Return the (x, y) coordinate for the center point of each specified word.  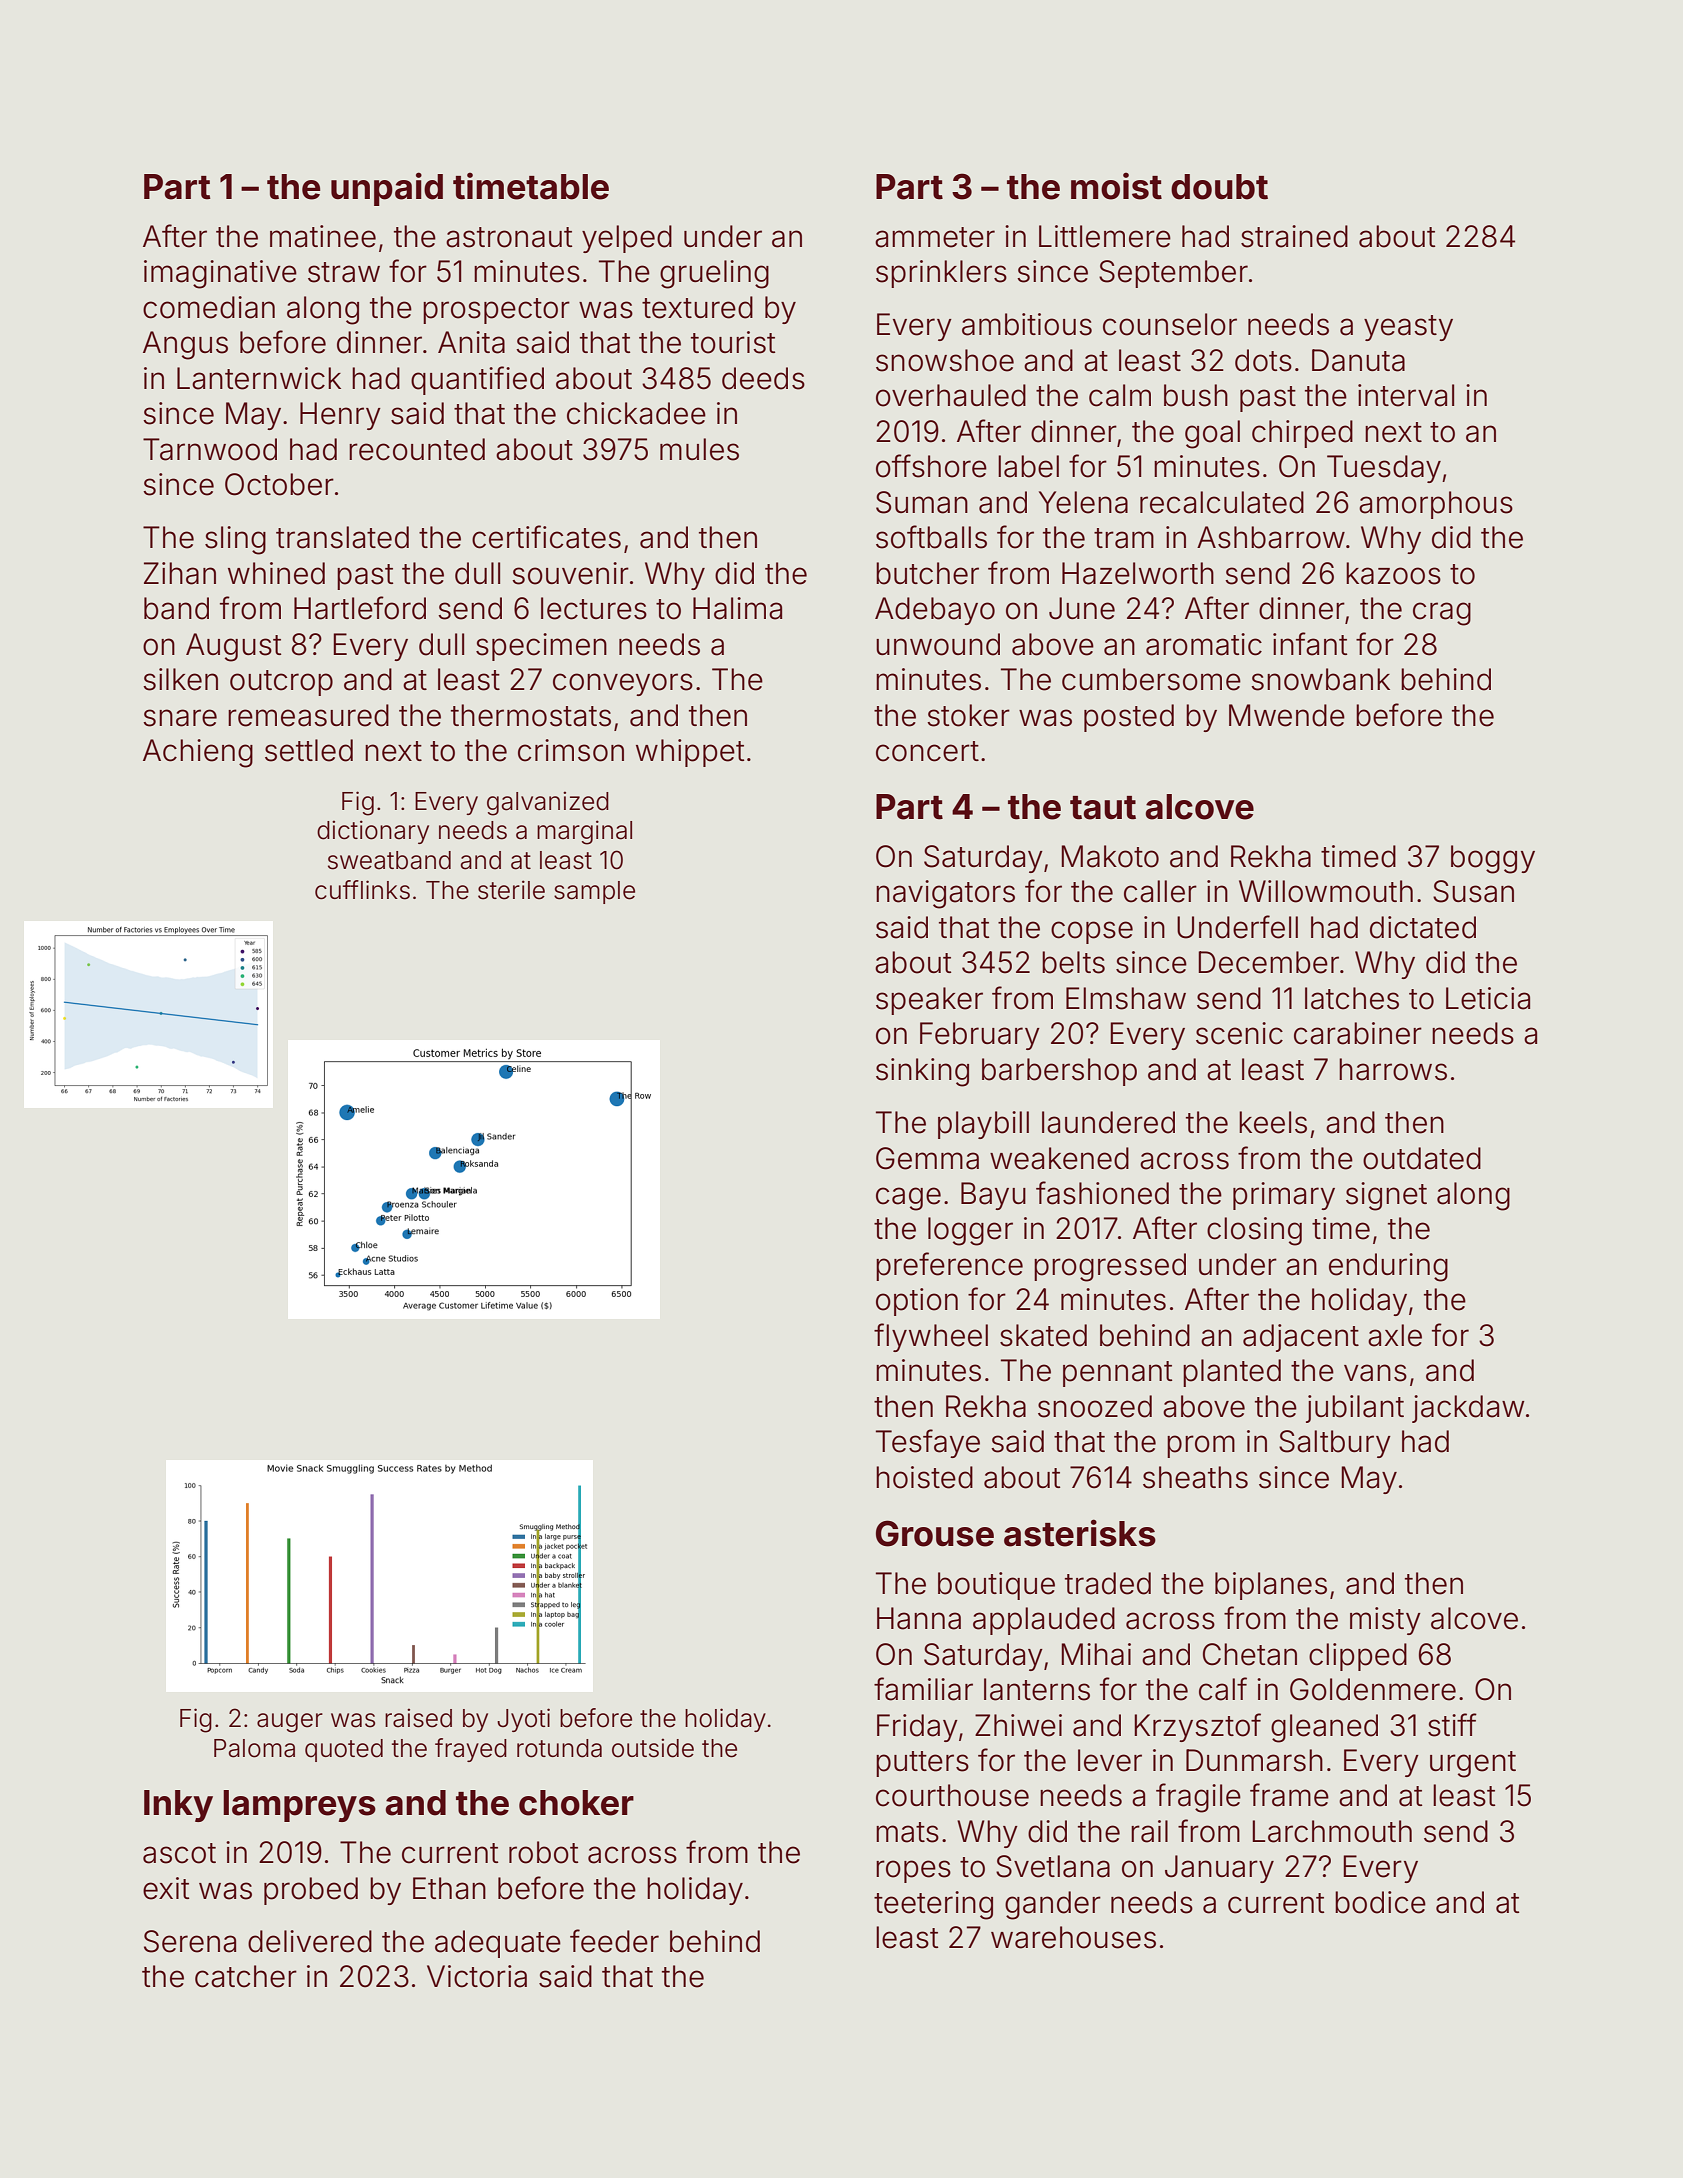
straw (344, 272)
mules (699, 449)
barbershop (1059, 1072)
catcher (246, 1976)
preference (949, 1266)
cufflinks (362, 890)
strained (1294, 236)
